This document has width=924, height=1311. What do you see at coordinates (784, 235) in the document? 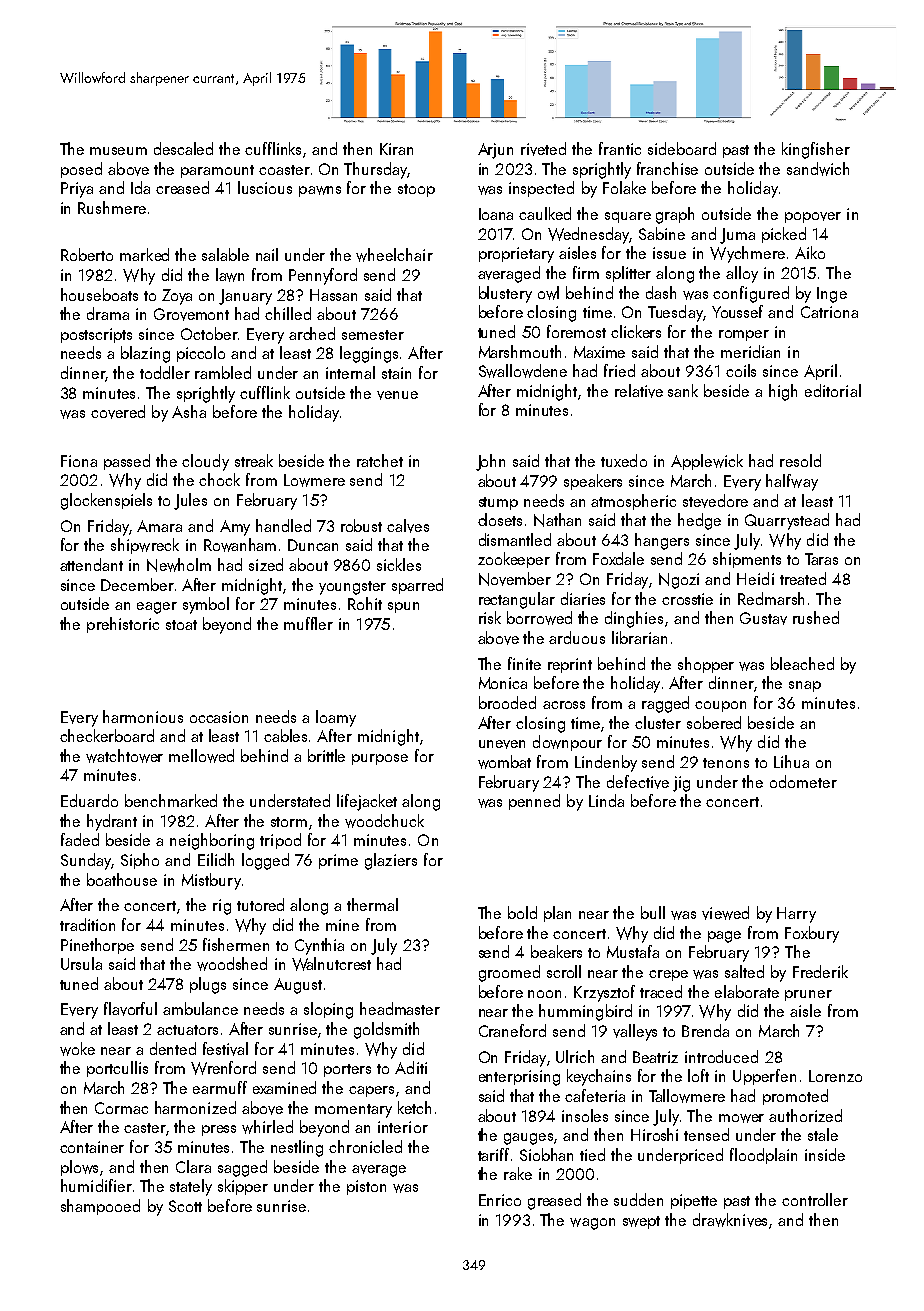
I see `picked` at bounding box center [784, 235].
